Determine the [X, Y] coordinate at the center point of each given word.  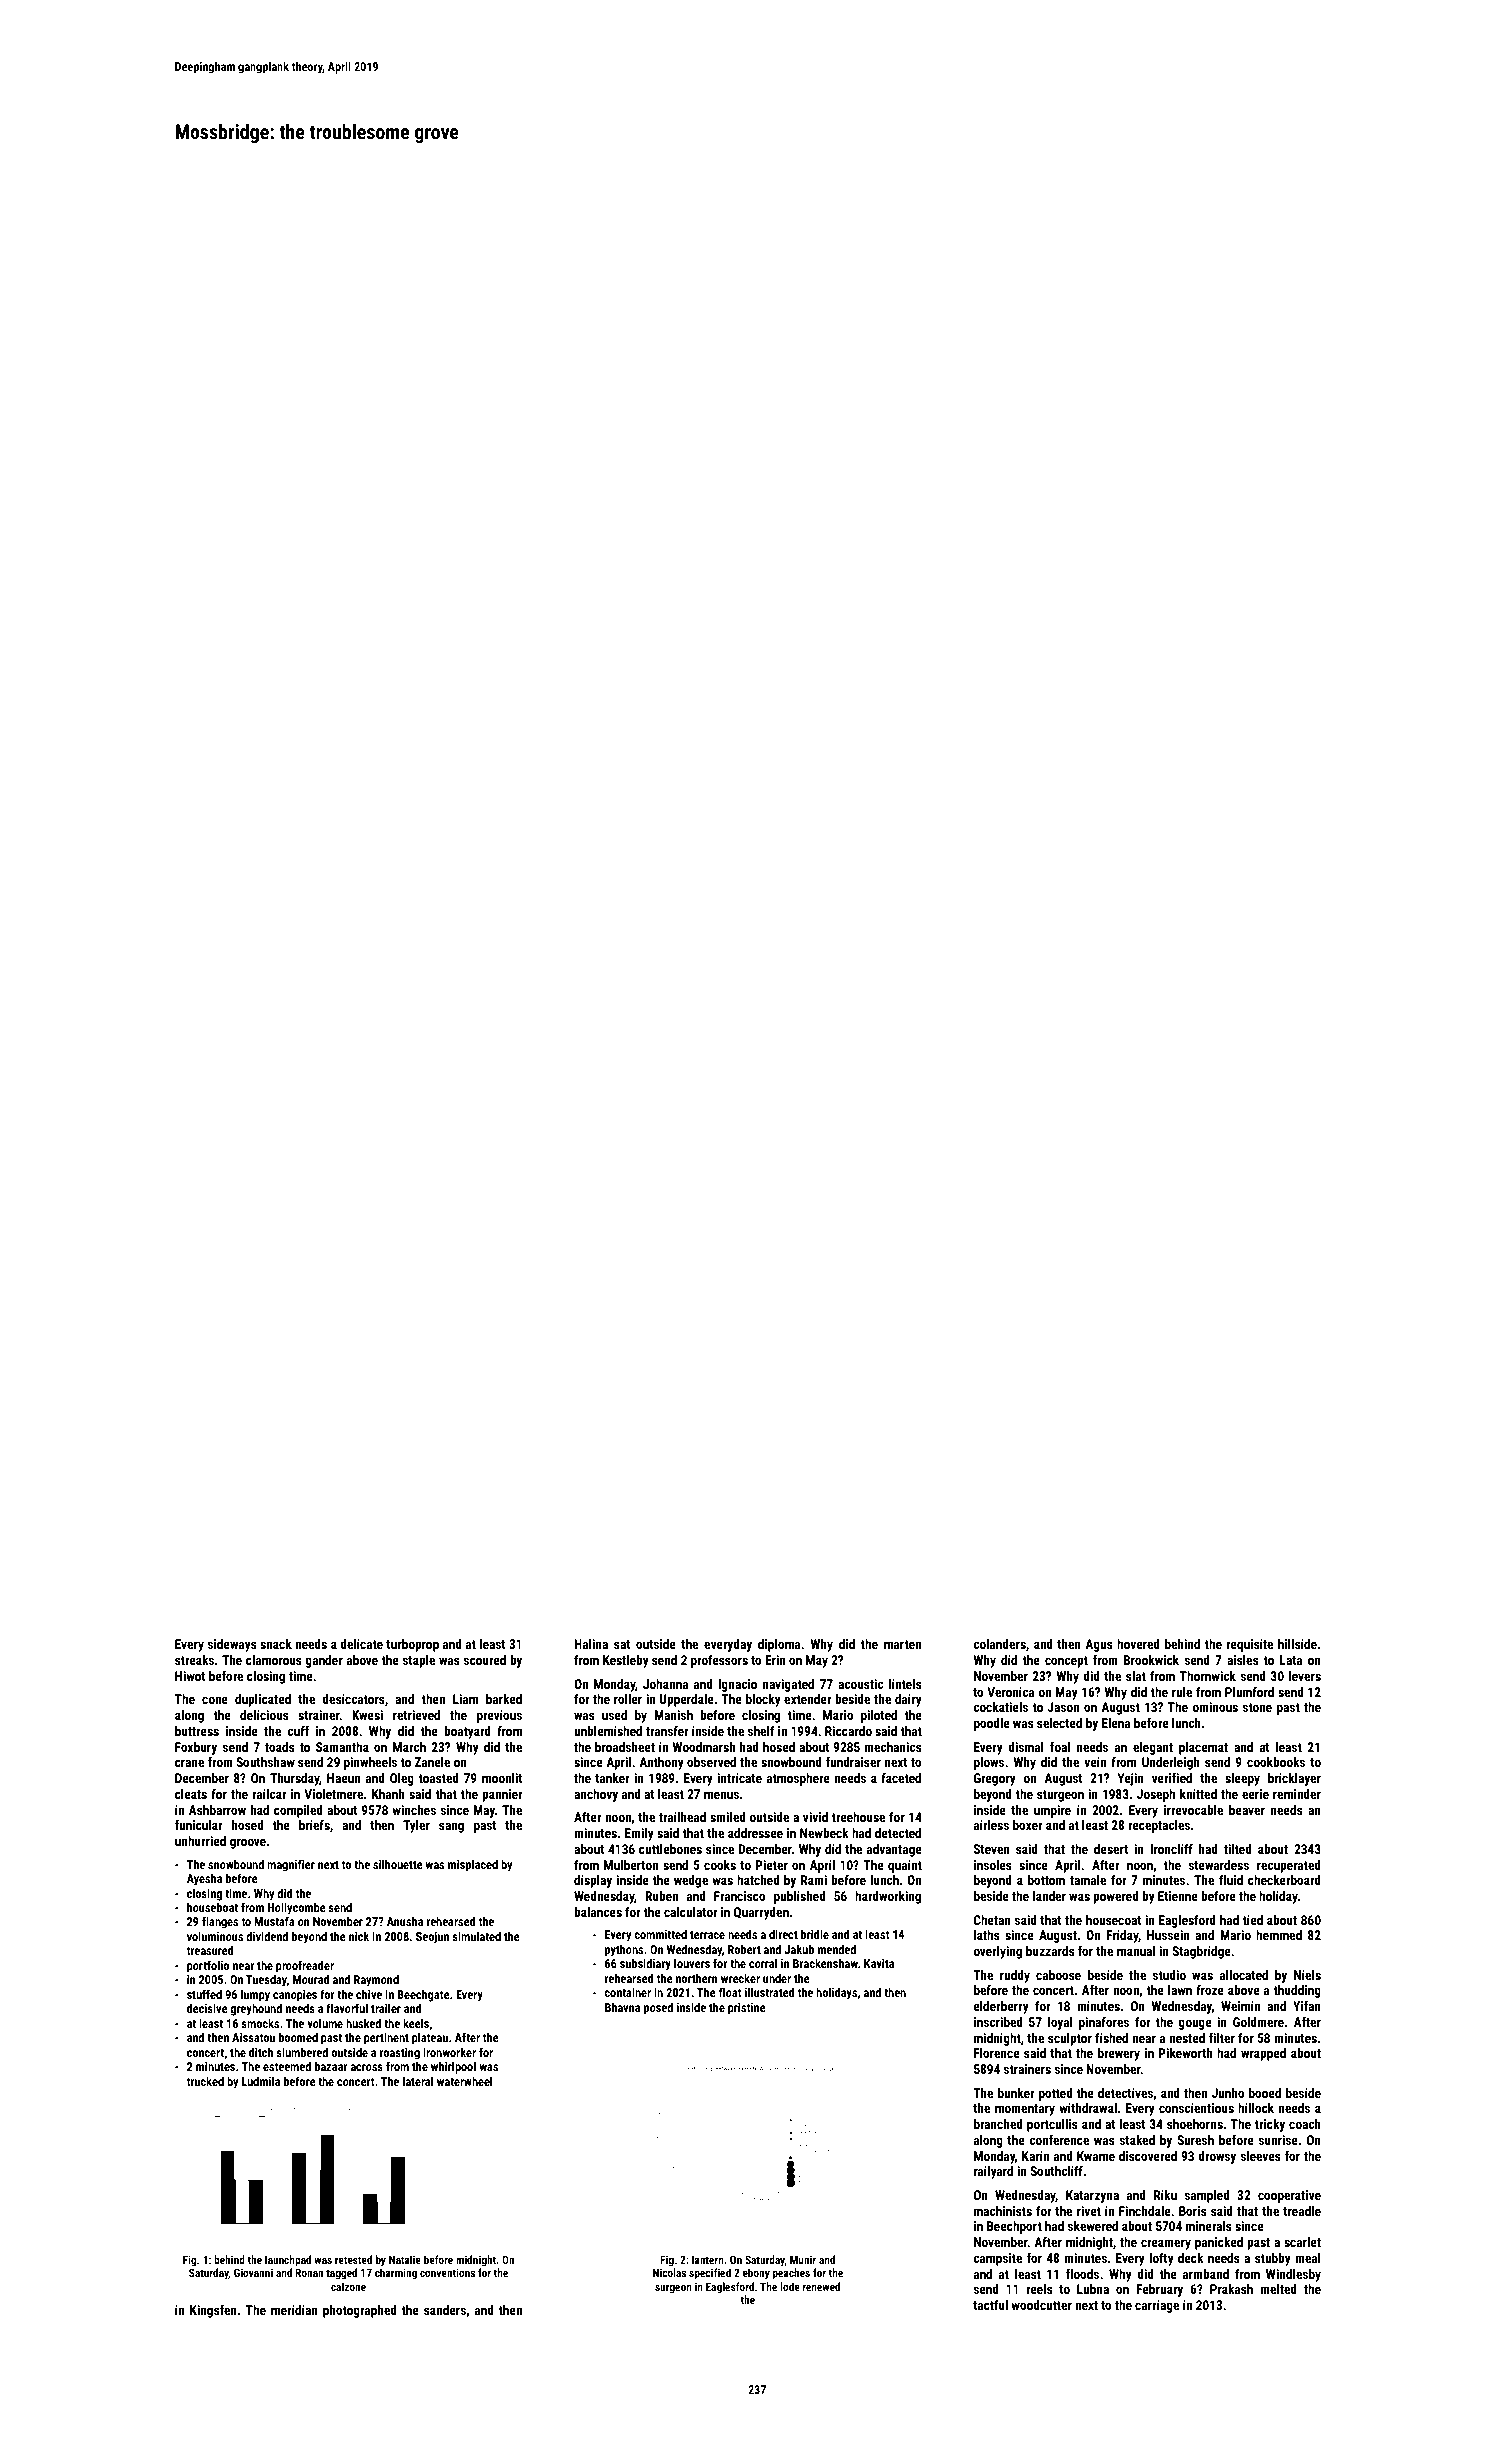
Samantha [342, 1747]
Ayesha [204, 1879]
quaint [905, 1866]
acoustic [860, 1684]
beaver [1247, 1810]
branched [998, 2124]
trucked [205, 2081]
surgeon [673, 2289]
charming [396, 2274]
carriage [1157, 2306]
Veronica [1010, 1692]
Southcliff [1056, 2171]
